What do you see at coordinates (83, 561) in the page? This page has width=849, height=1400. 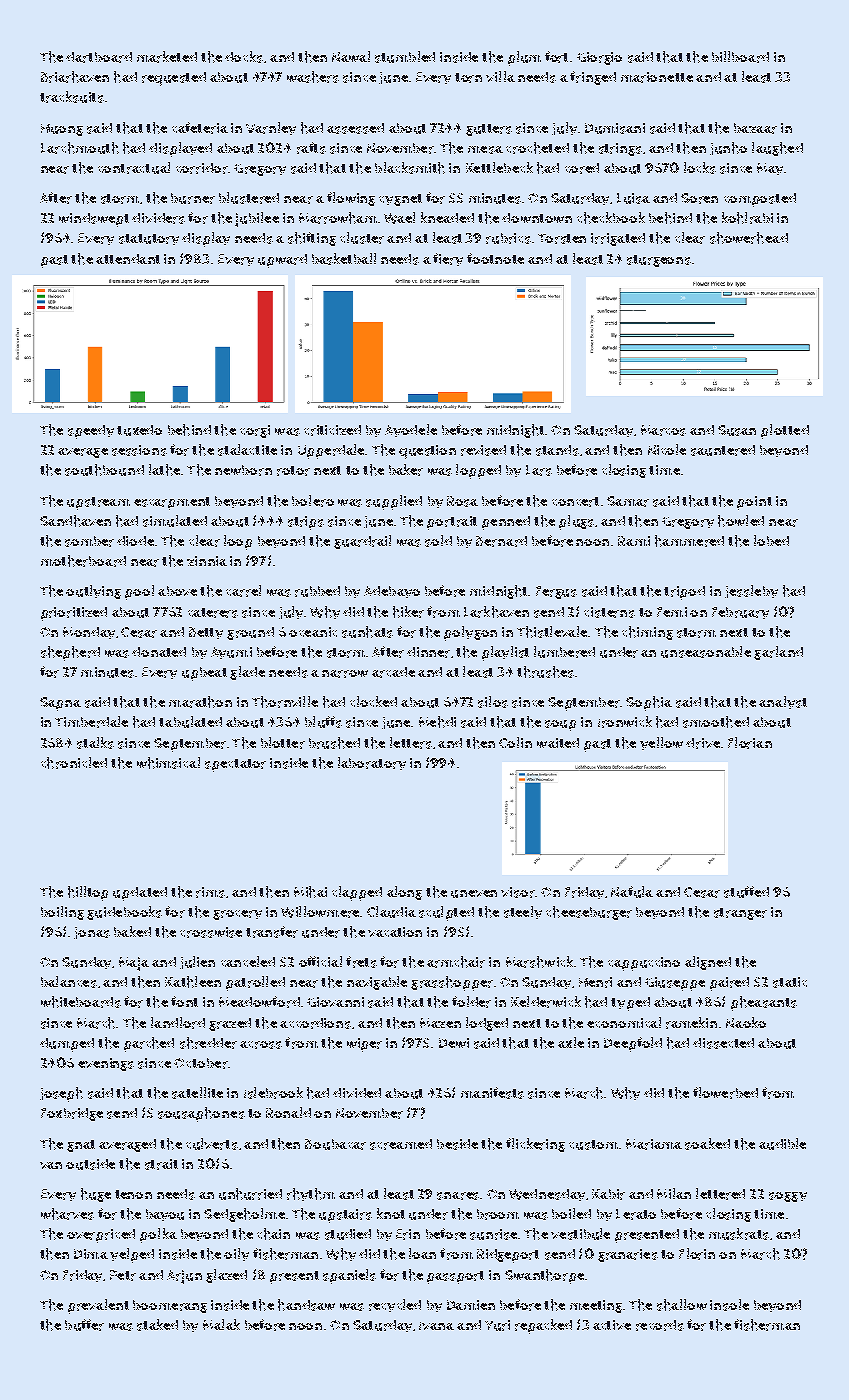 I see `motherboard` at bounding box center [83, 561].
